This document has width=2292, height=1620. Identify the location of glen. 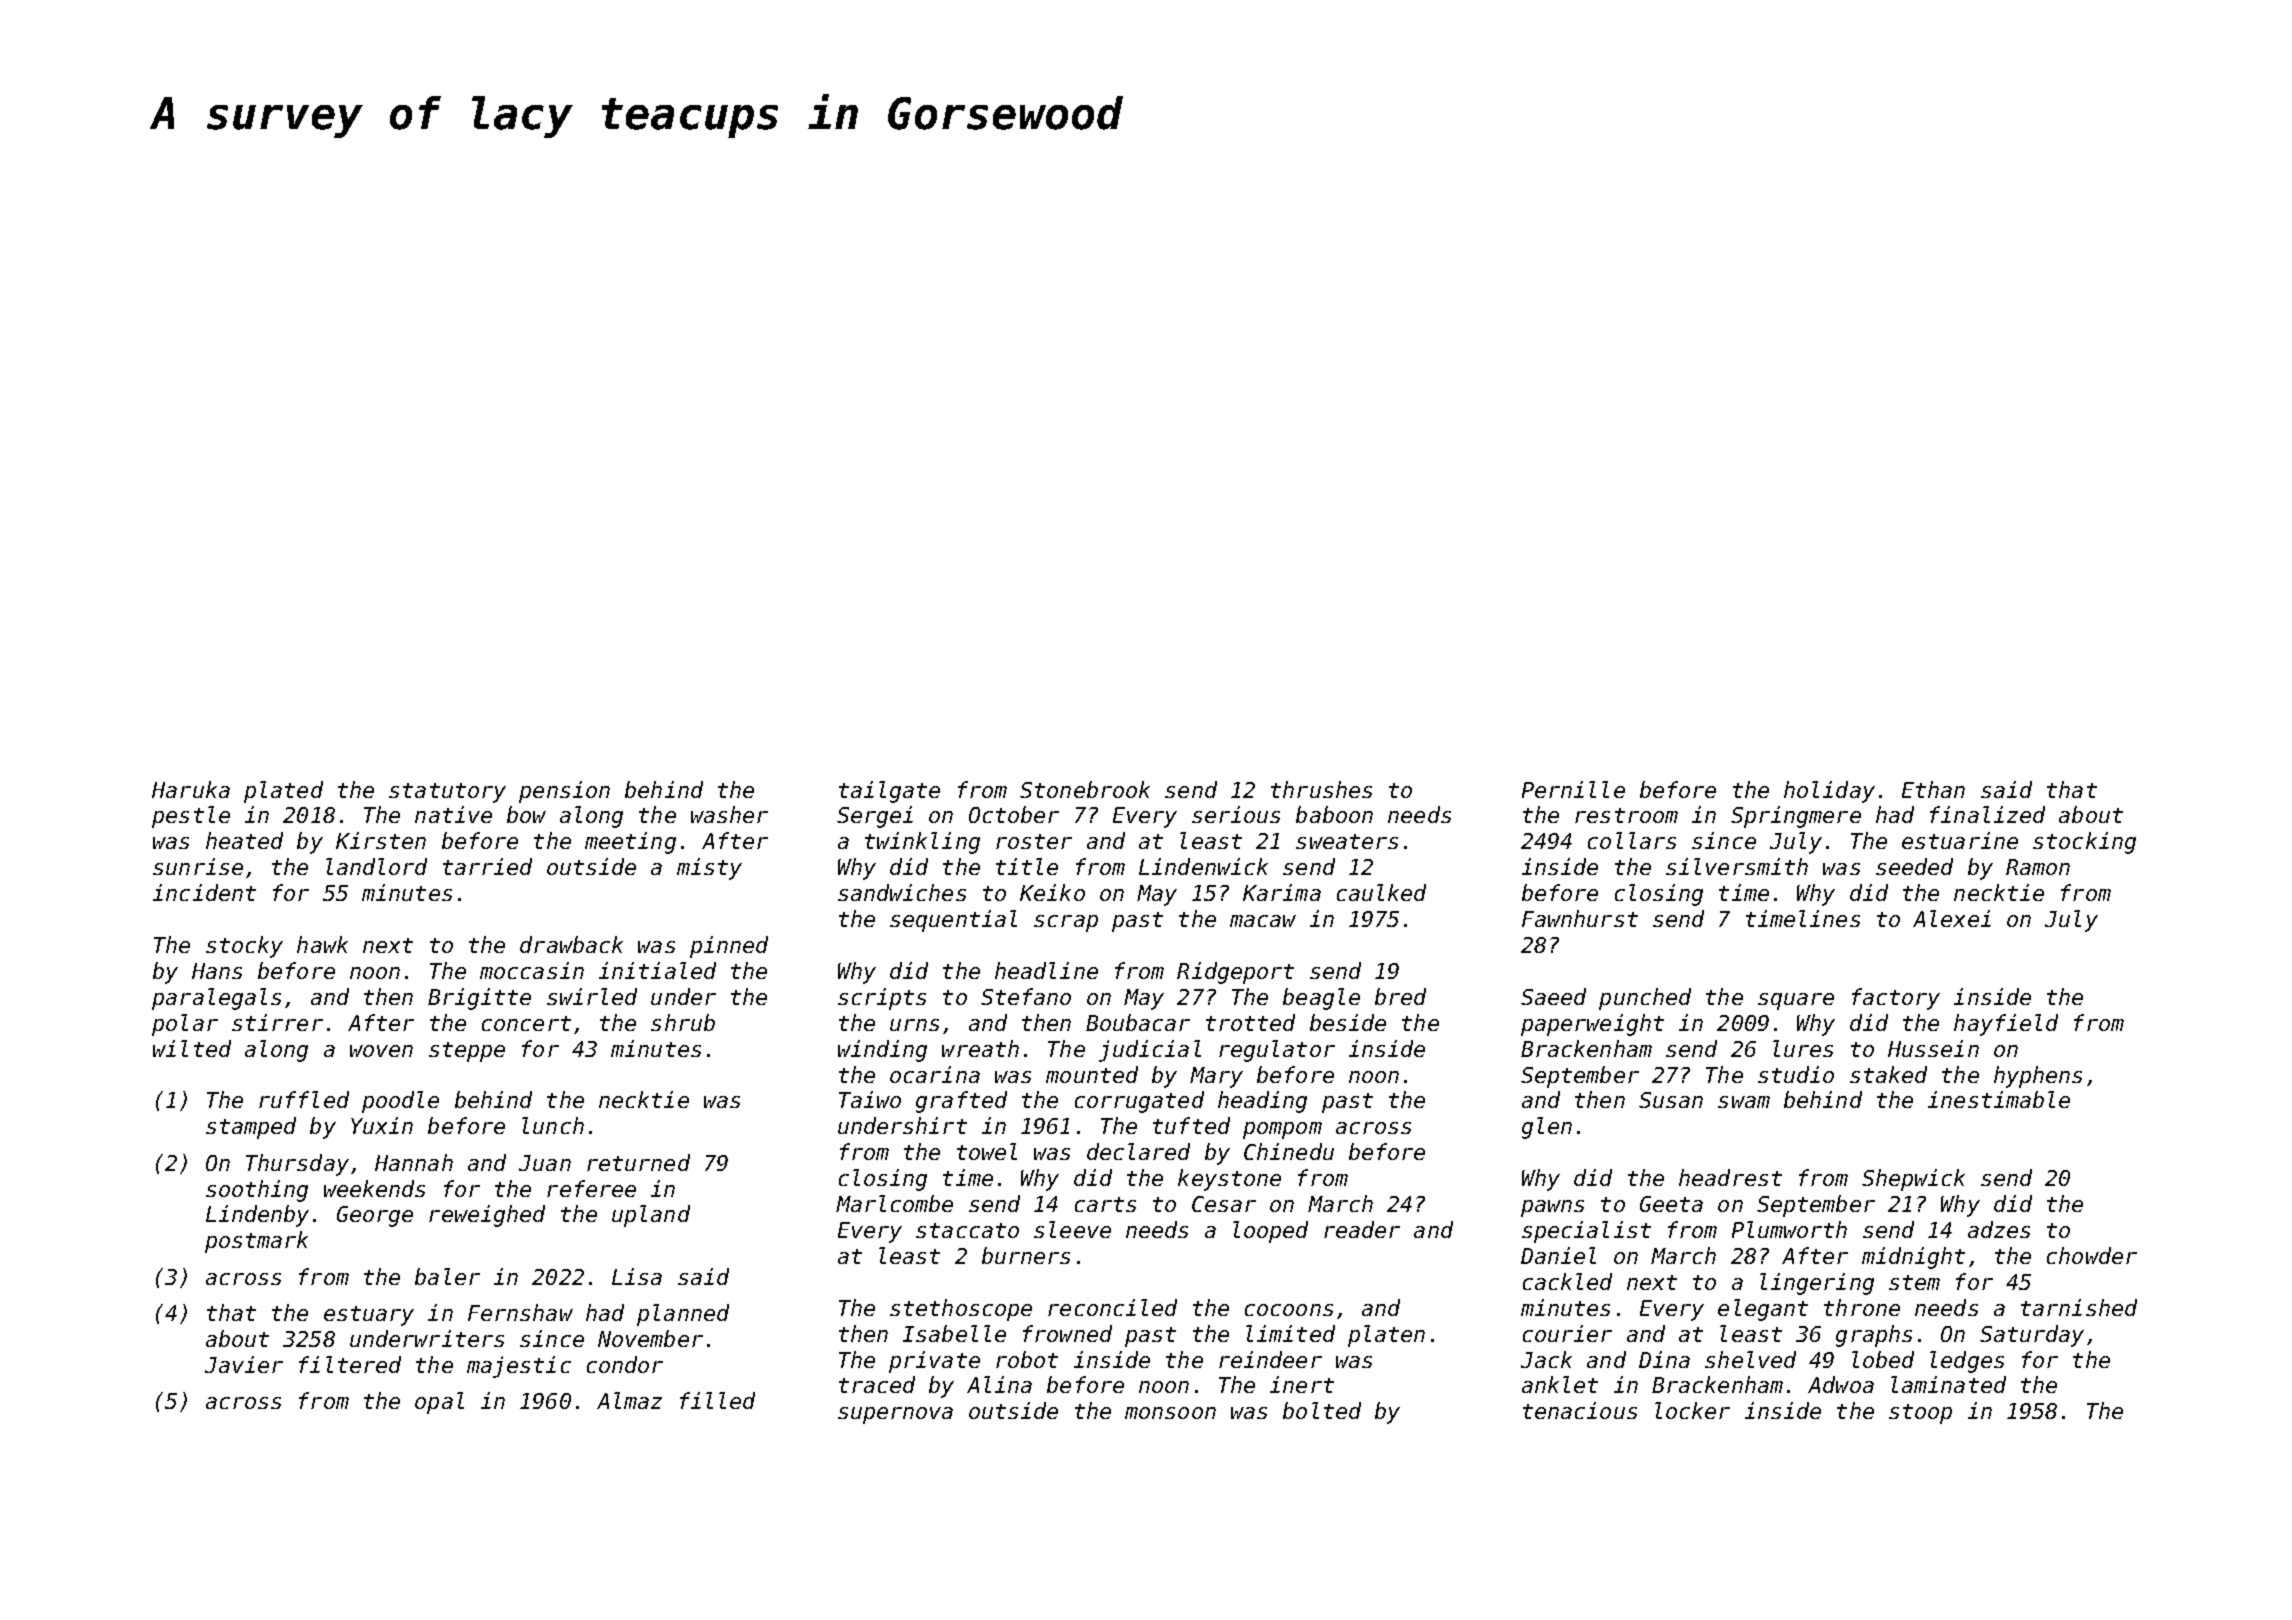
(1547, 1128).
